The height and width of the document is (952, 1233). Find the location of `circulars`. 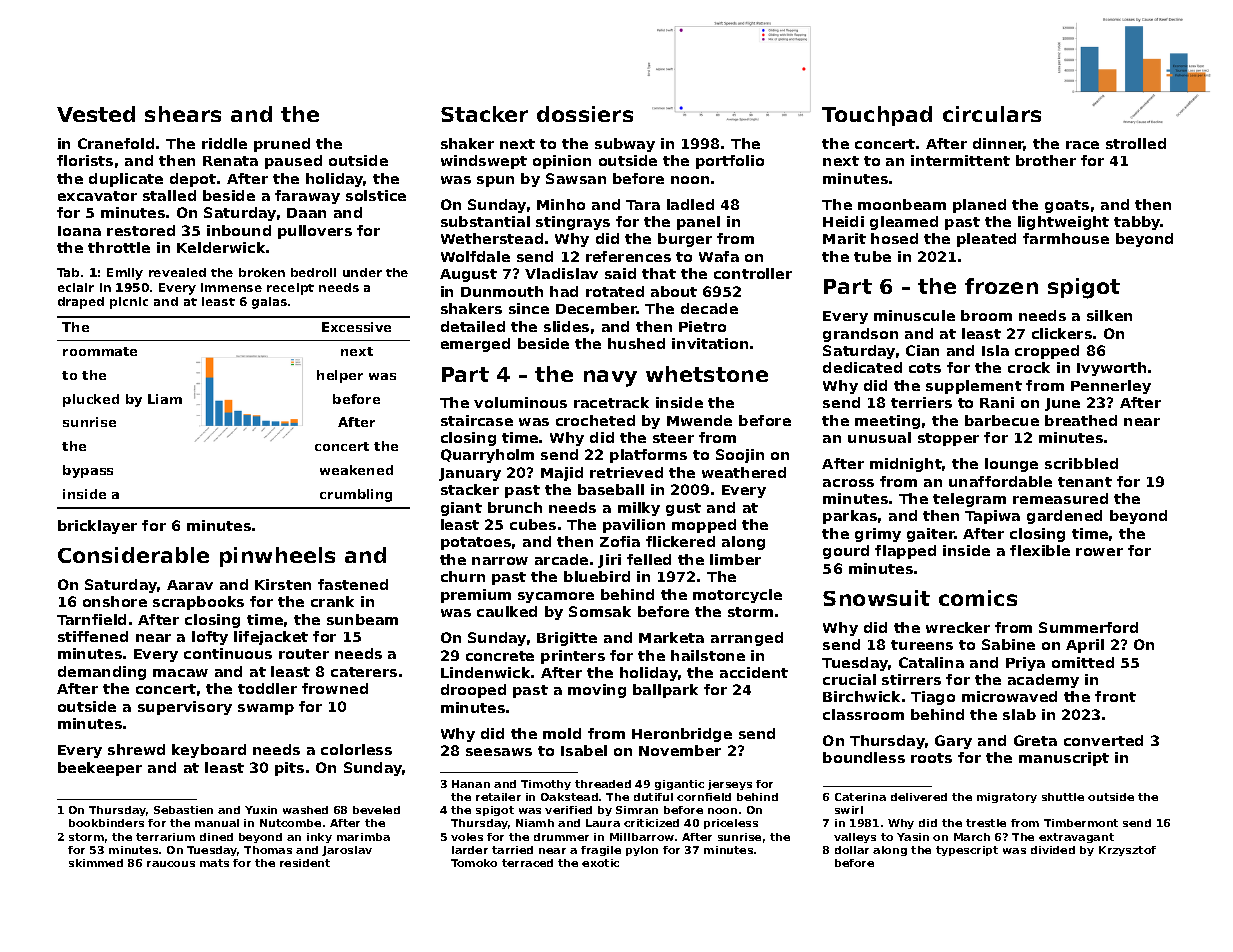

circulars is located at coordinates (992, 114).
